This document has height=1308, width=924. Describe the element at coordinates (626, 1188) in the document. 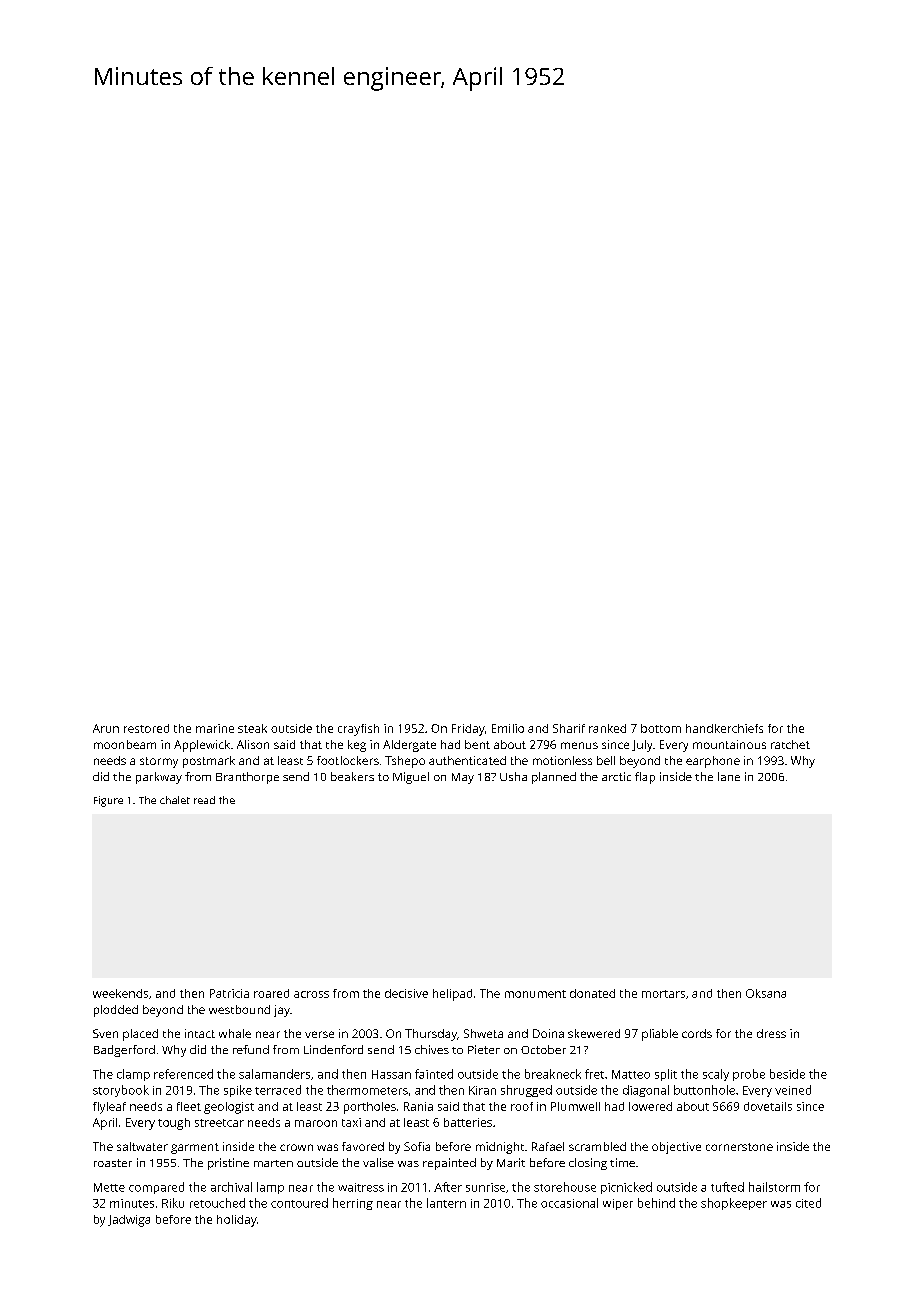

I see `picnicked` at that location.
